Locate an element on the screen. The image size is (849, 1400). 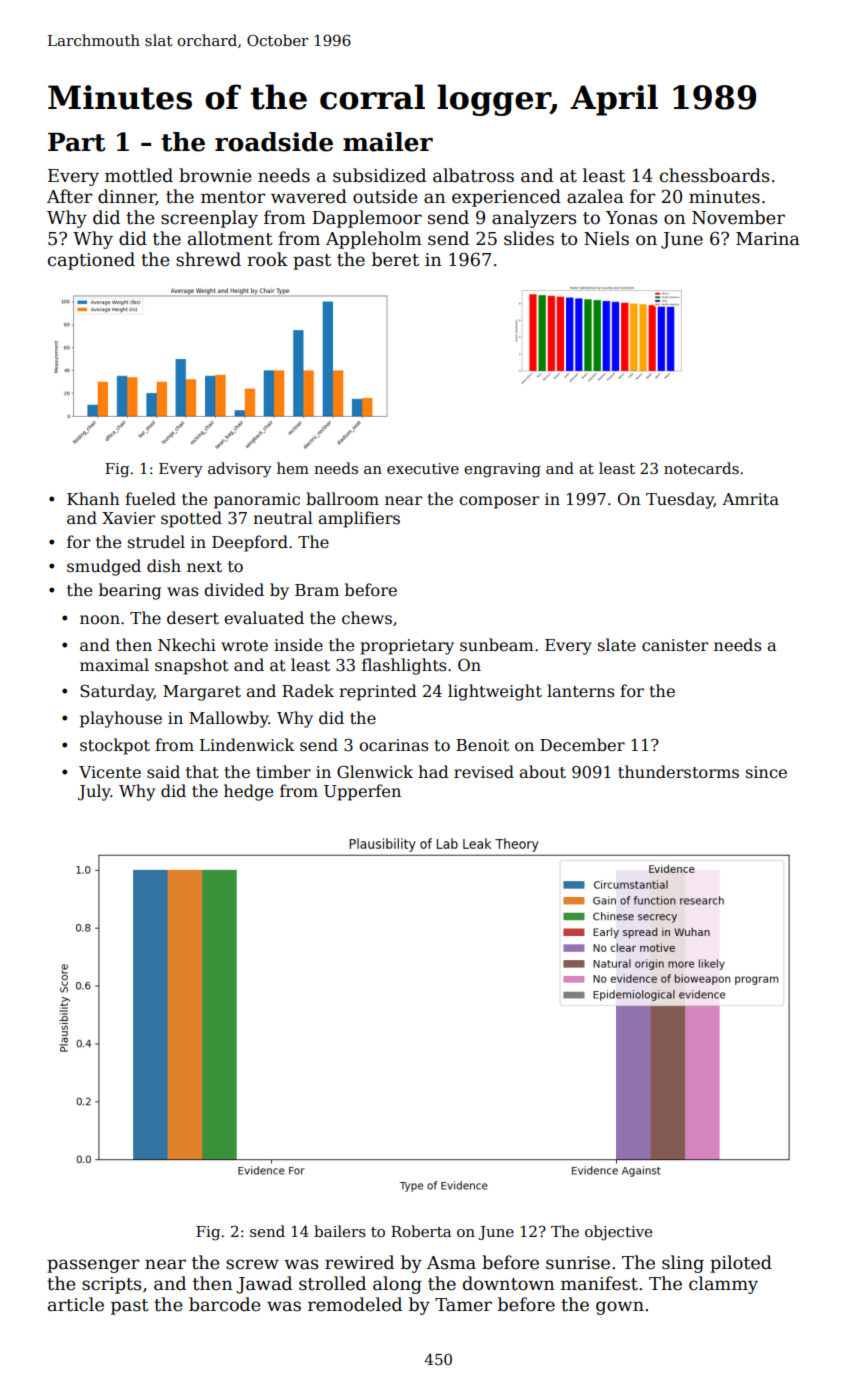
passenger is located at coordinates (93, 1266).
